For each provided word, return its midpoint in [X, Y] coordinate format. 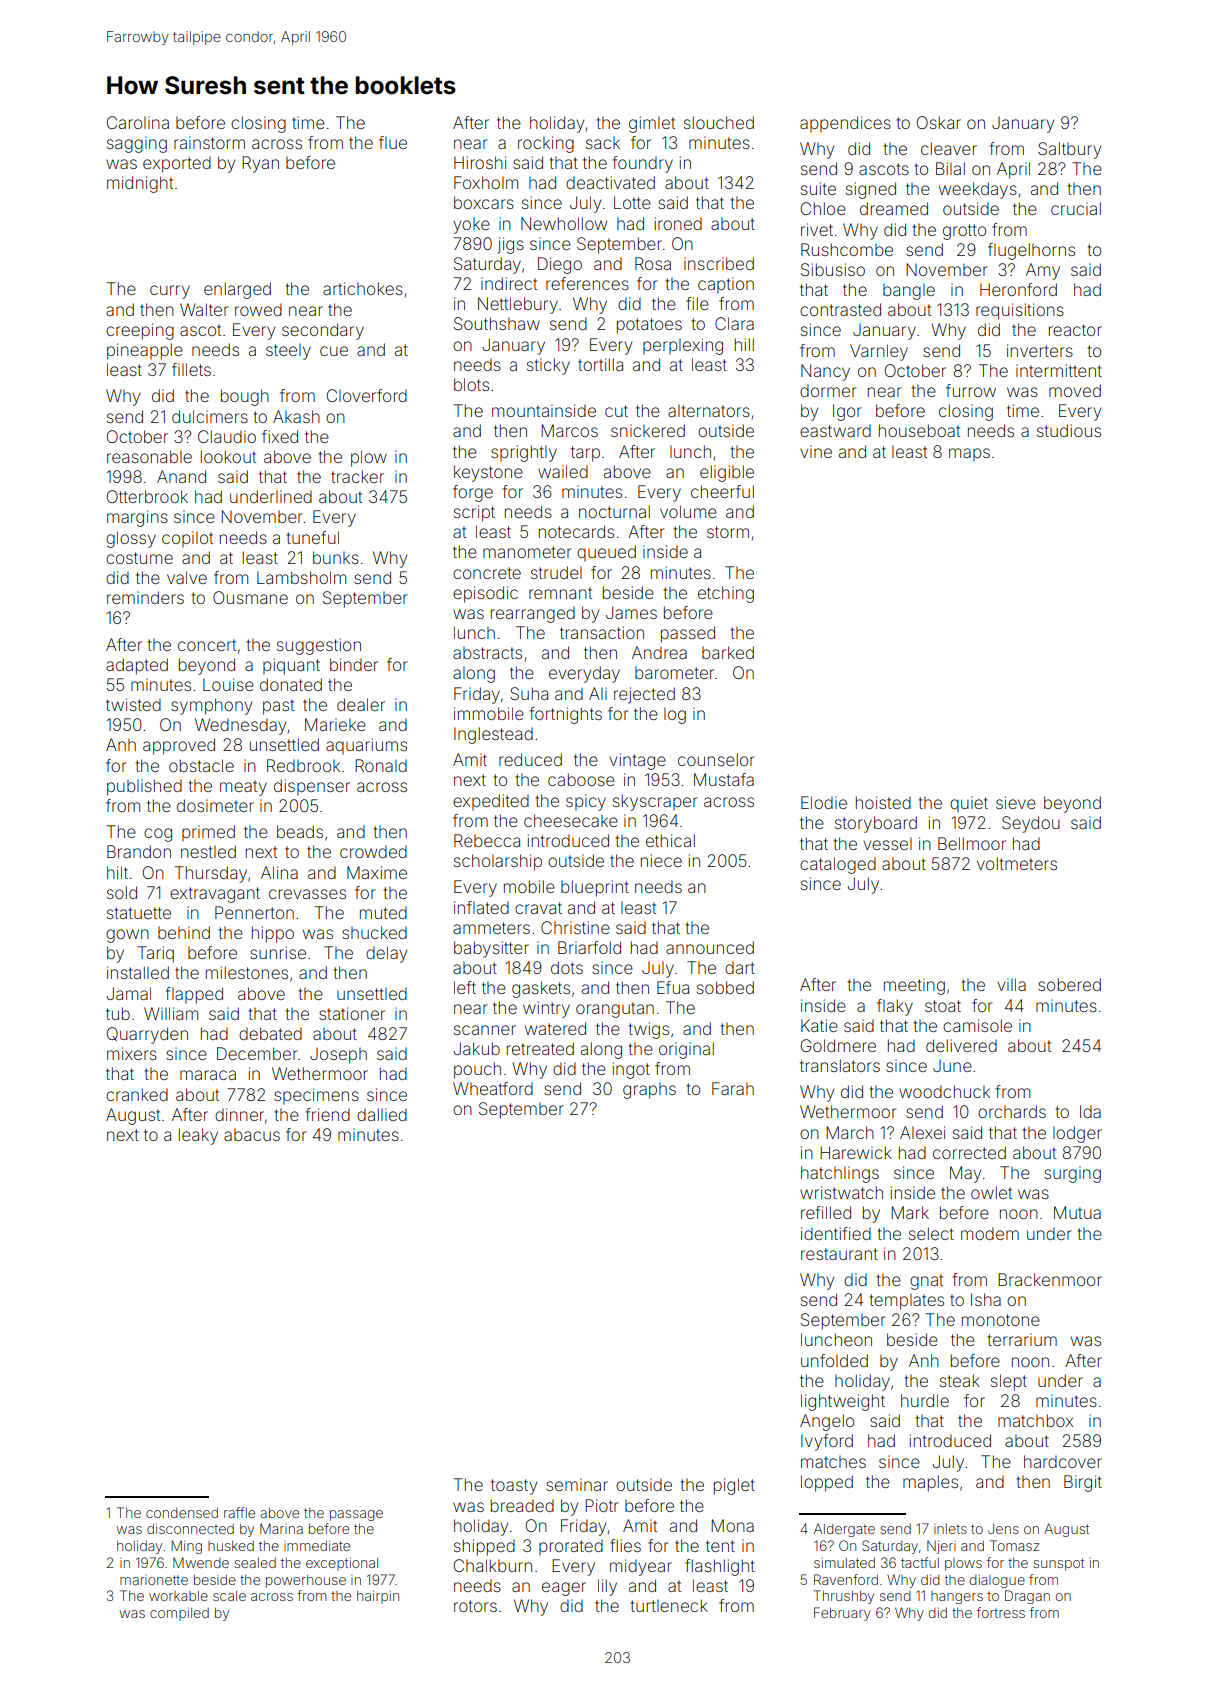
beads [300, 831]
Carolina [138, 122]
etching [726, 594]
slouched [719, 122]
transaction [602, 632]
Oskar [939, 122]
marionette [154, 1580]
